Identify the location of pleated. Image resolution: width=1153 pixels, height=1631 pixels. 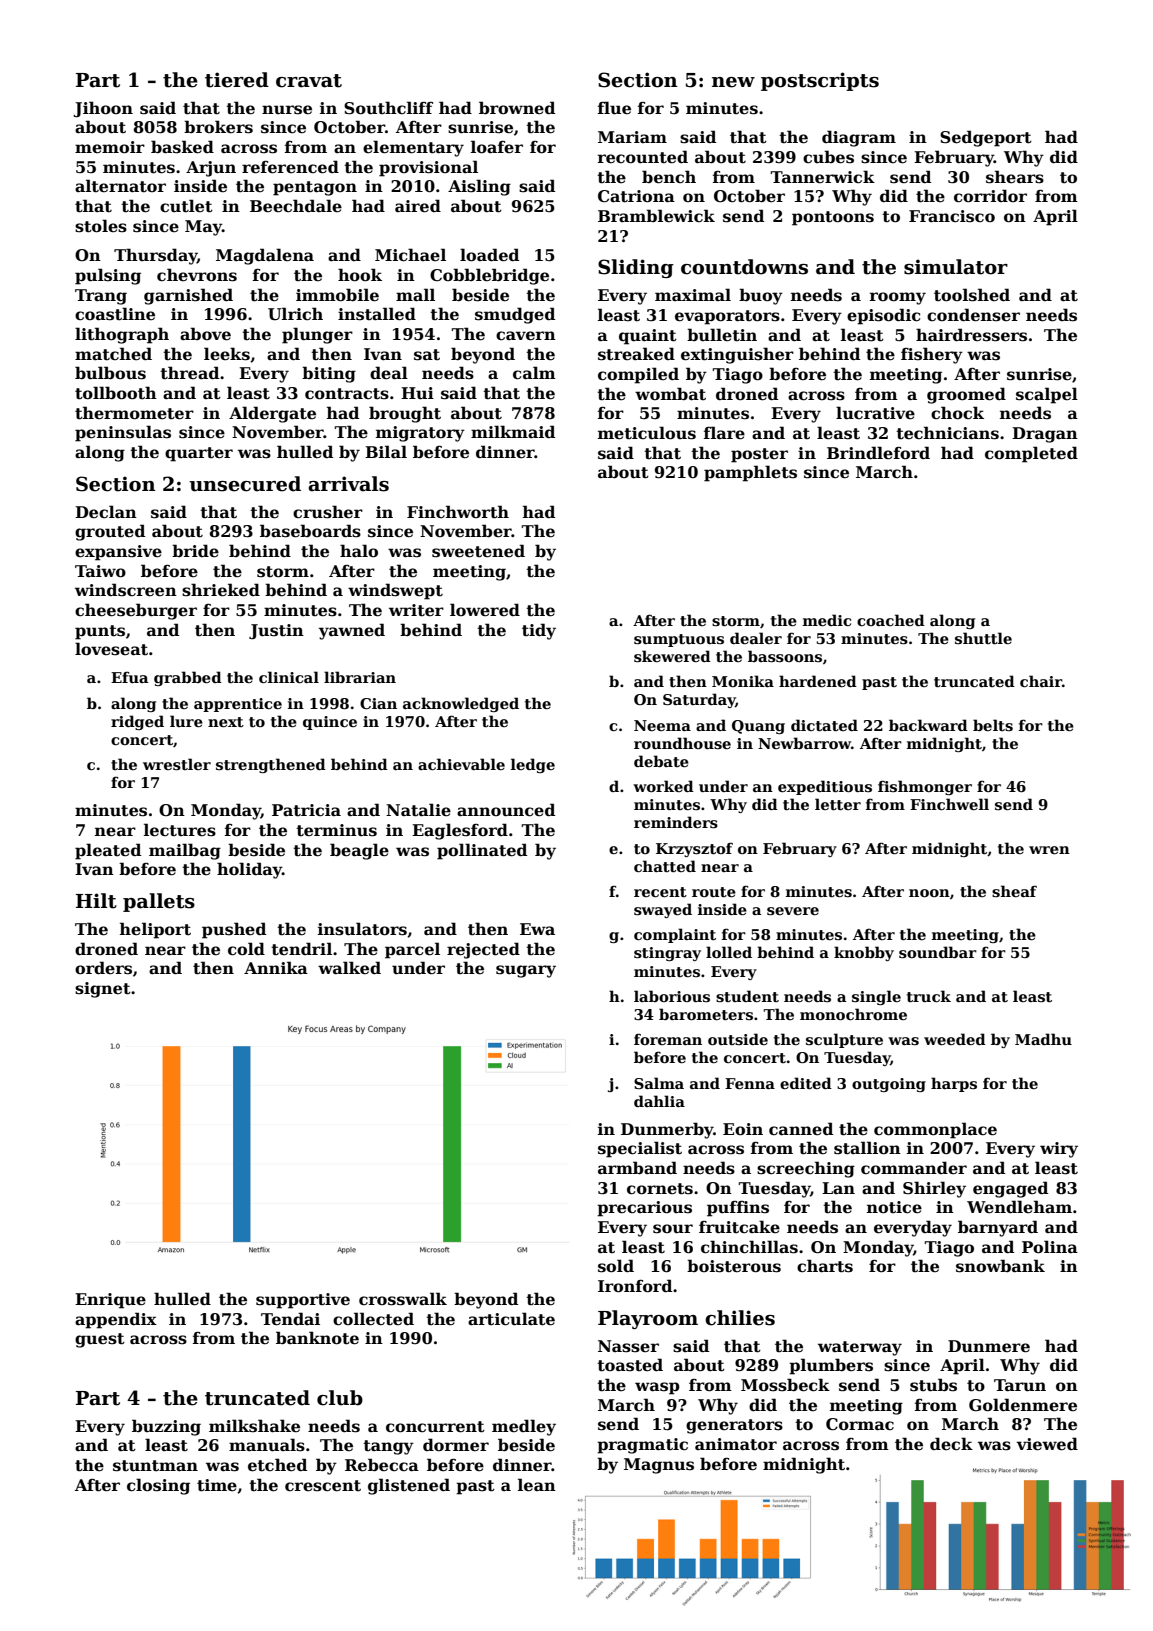
(108, 851).
